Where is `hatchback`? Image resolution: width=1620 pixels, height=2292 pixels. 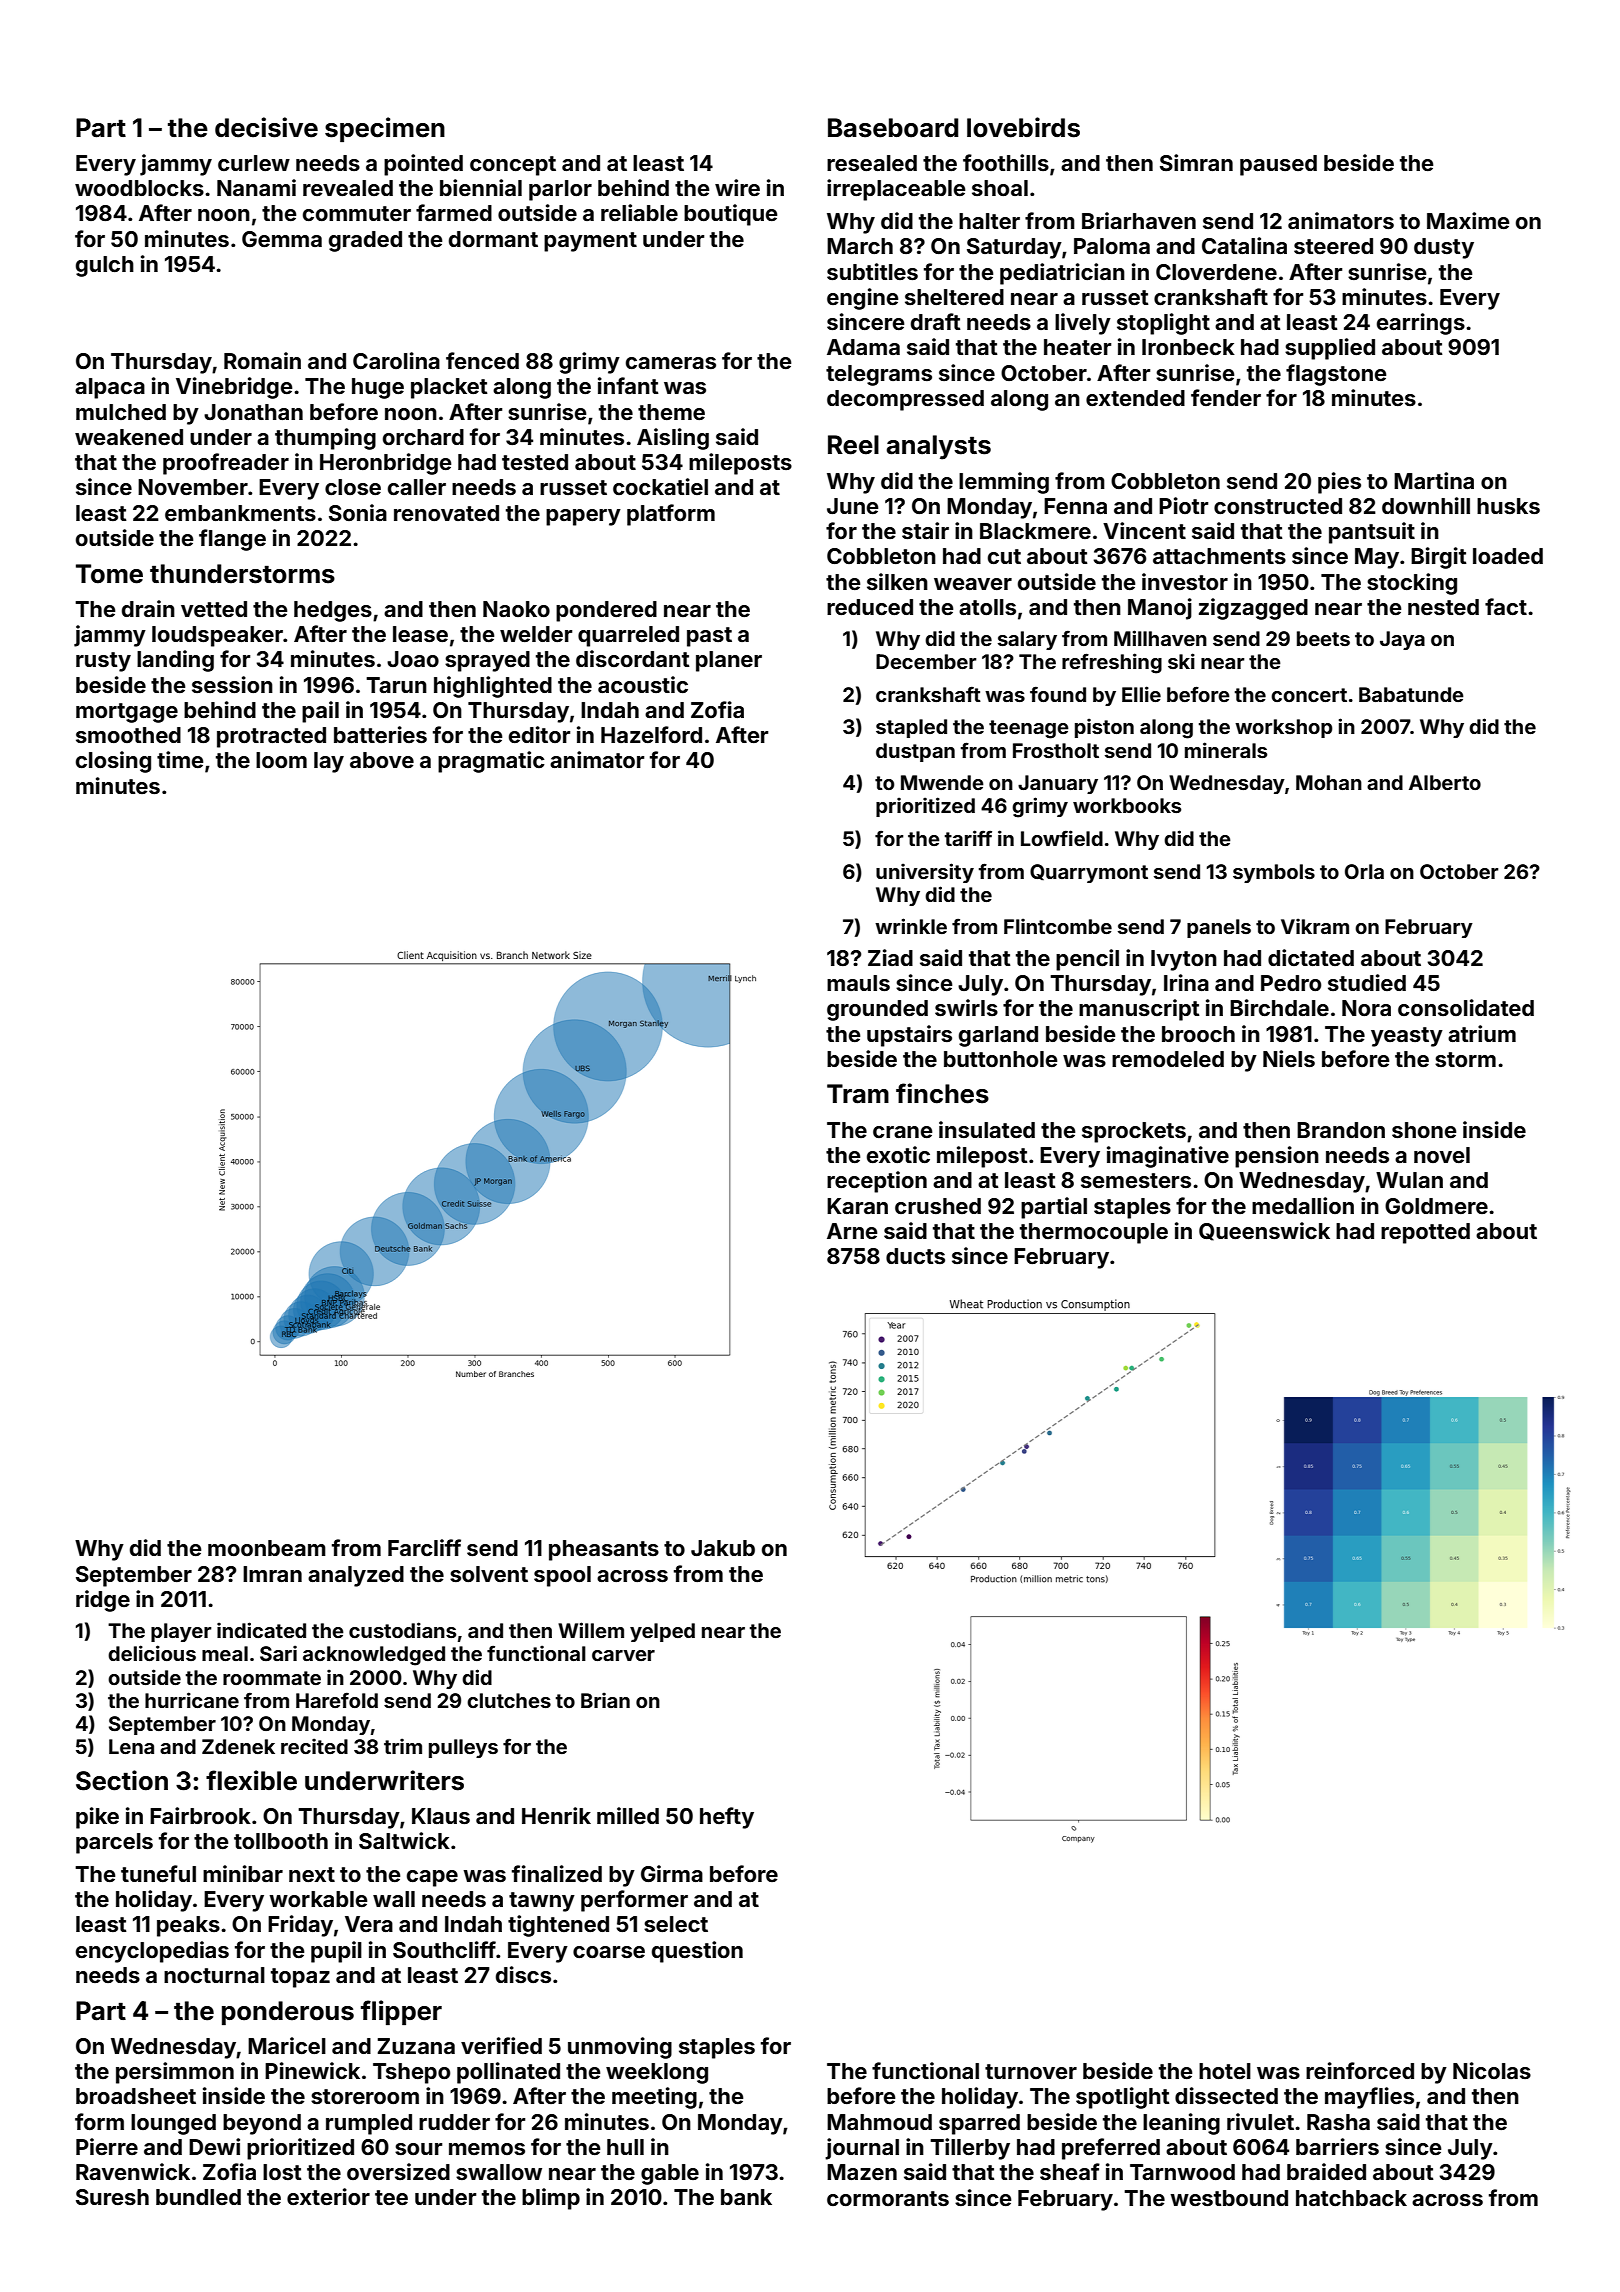 hatchback is located at coordinates (1351, 2198).
